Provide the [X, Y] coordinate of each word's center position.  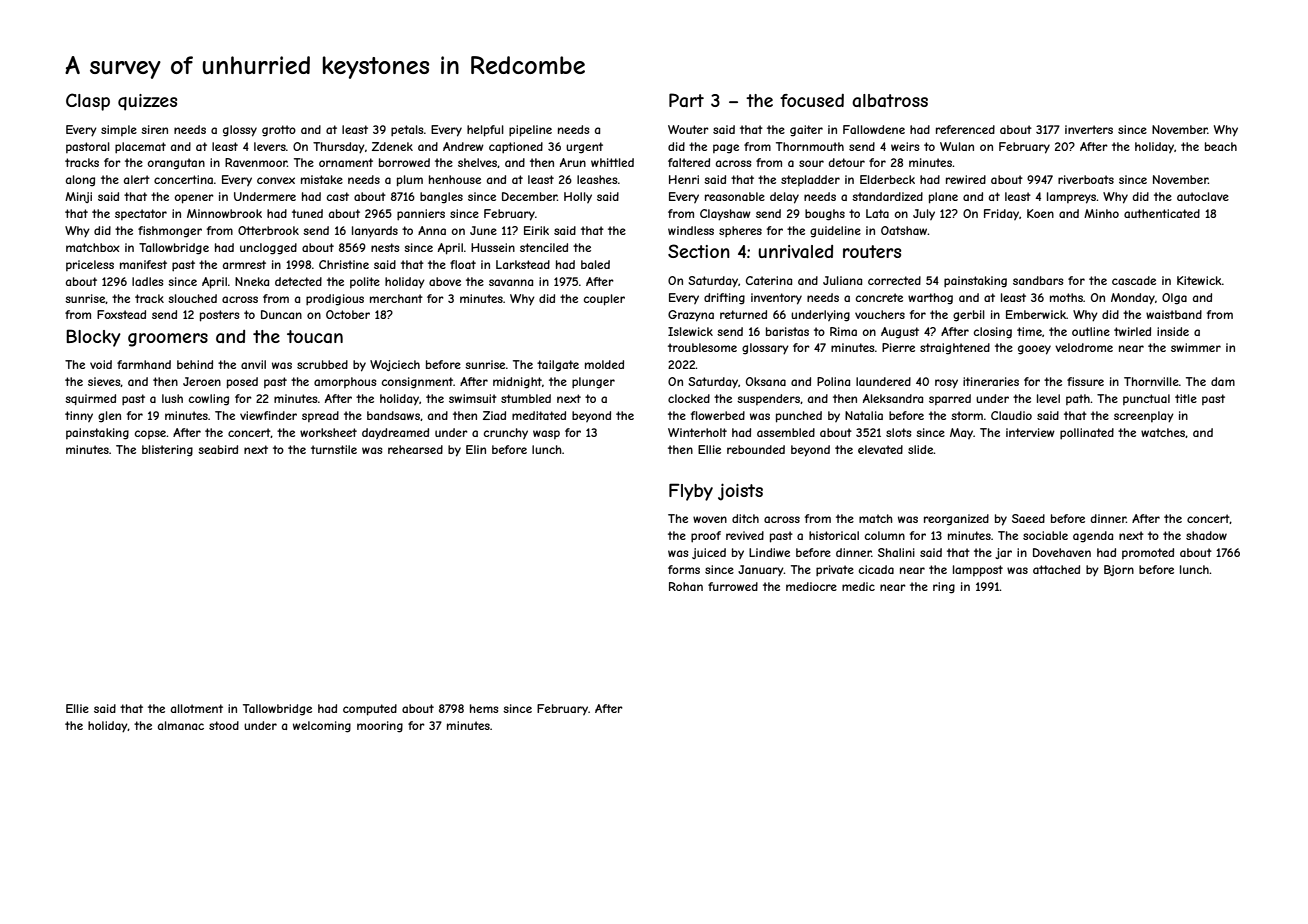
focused [812, 100]
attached [1056, 569]
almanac [181, 725]
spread [320, 416]
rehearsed [415, 449]
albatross [890, 100]
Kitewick [1199, 280]
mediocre [811, 586]
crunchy [506, 433]
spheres [740, 231]
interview [1030, 432]
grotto [279, 131]
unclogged [268, 249]
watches [1163, 433]
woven [710, 519]
